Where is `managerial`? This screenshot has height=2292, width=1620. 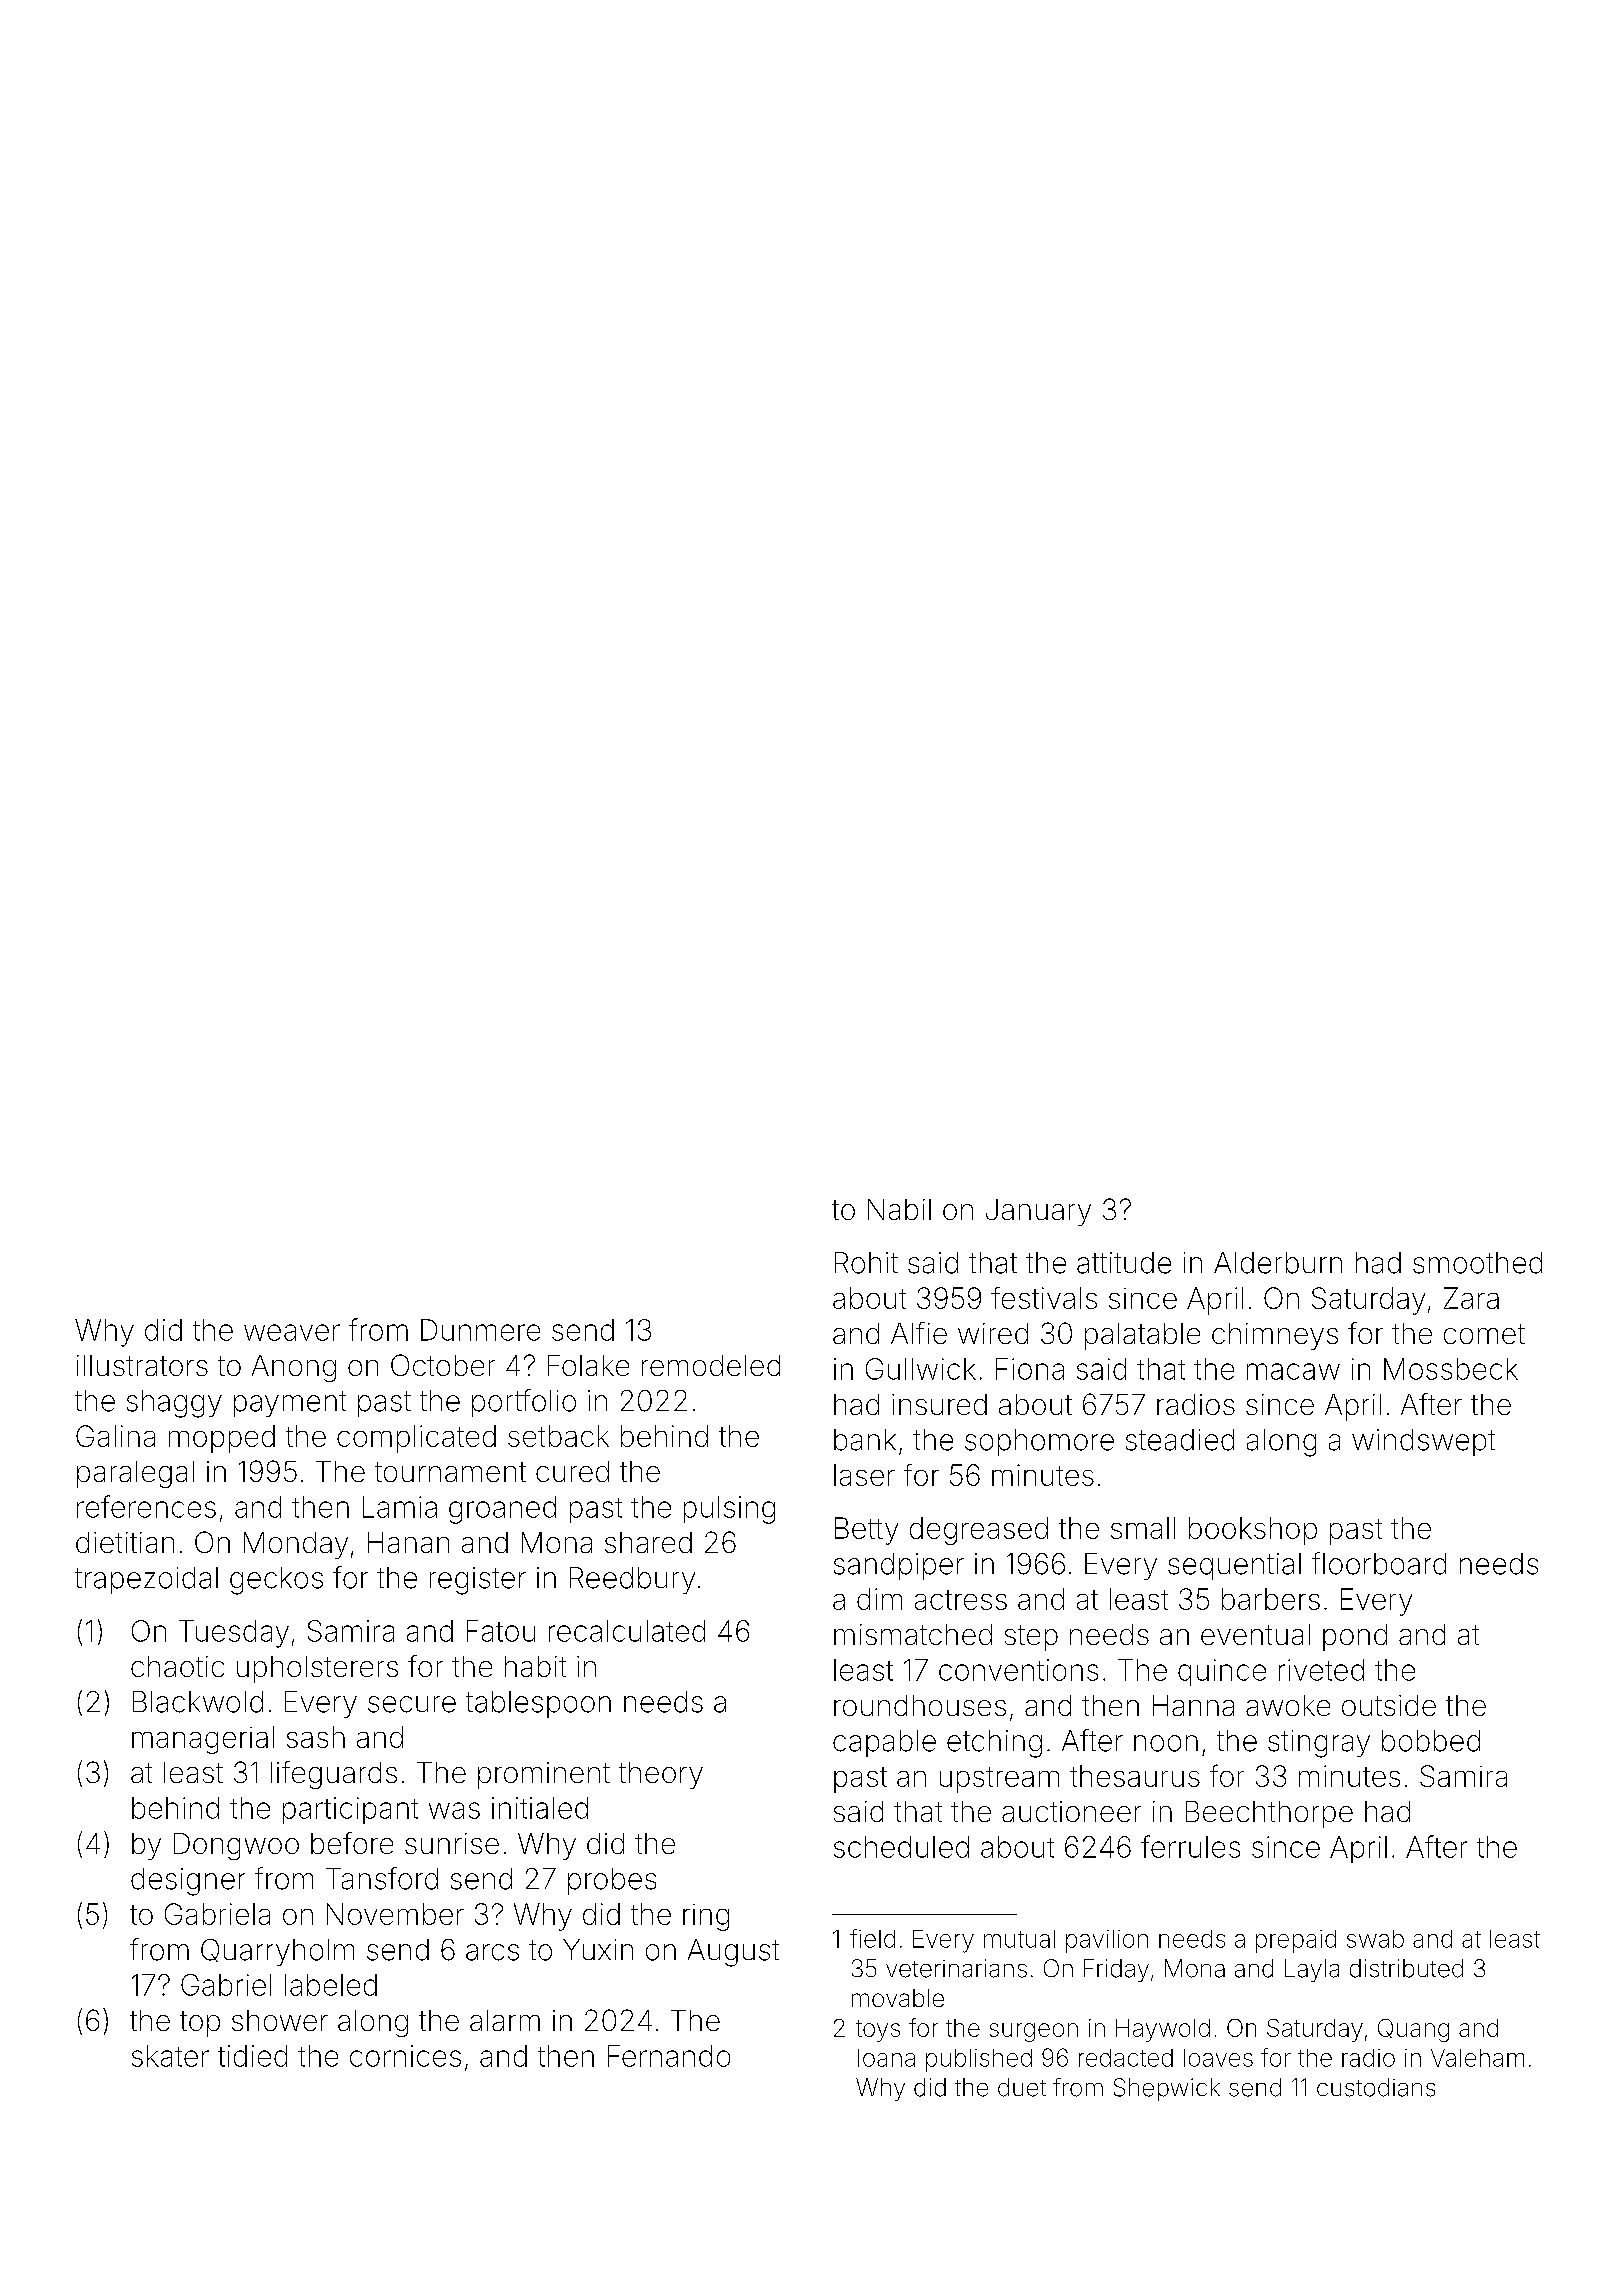 managerial is located at coordinates (203, 1740).
